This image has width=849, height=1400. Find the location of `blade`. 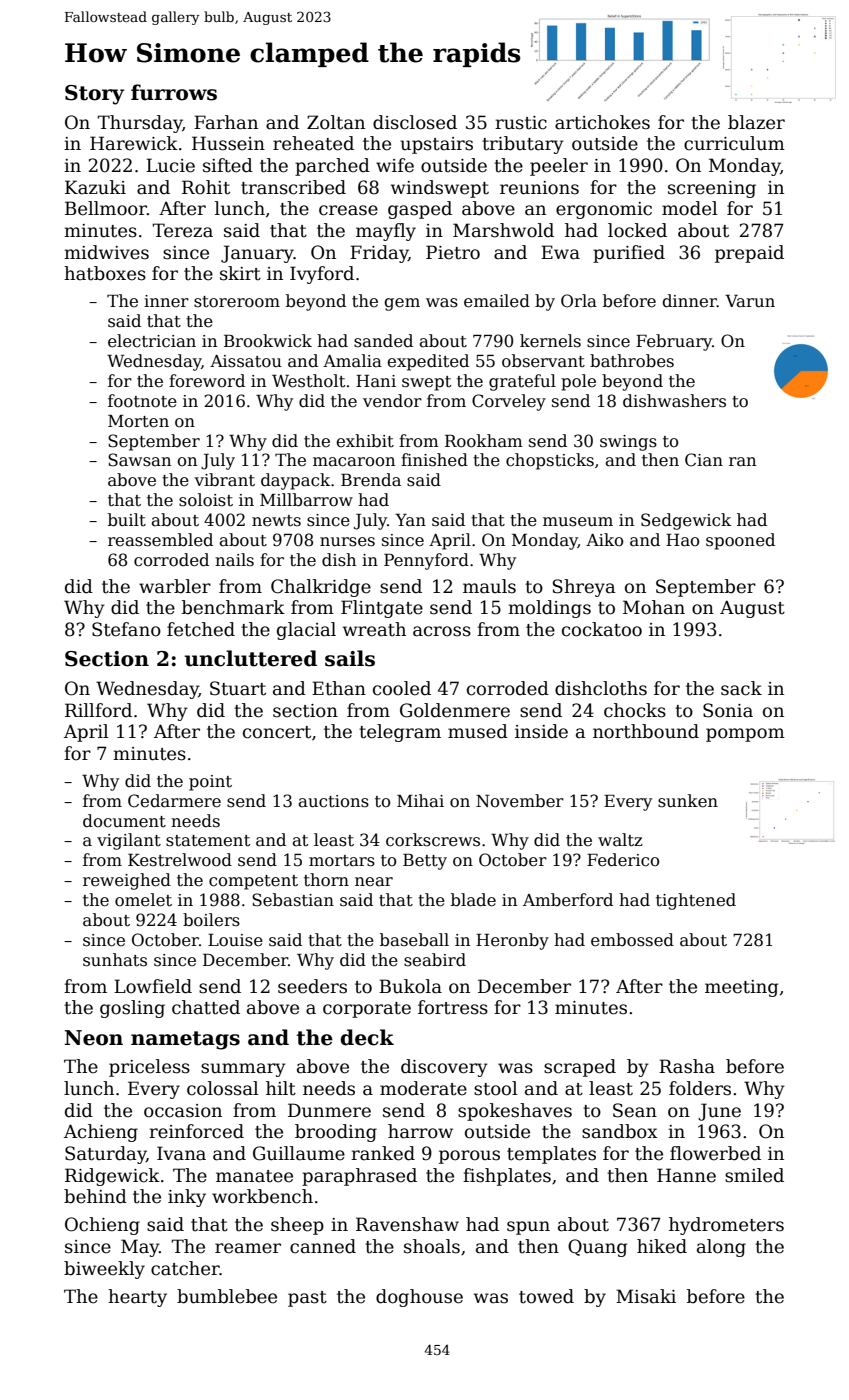

blade is located at coordinates (473, 900).
